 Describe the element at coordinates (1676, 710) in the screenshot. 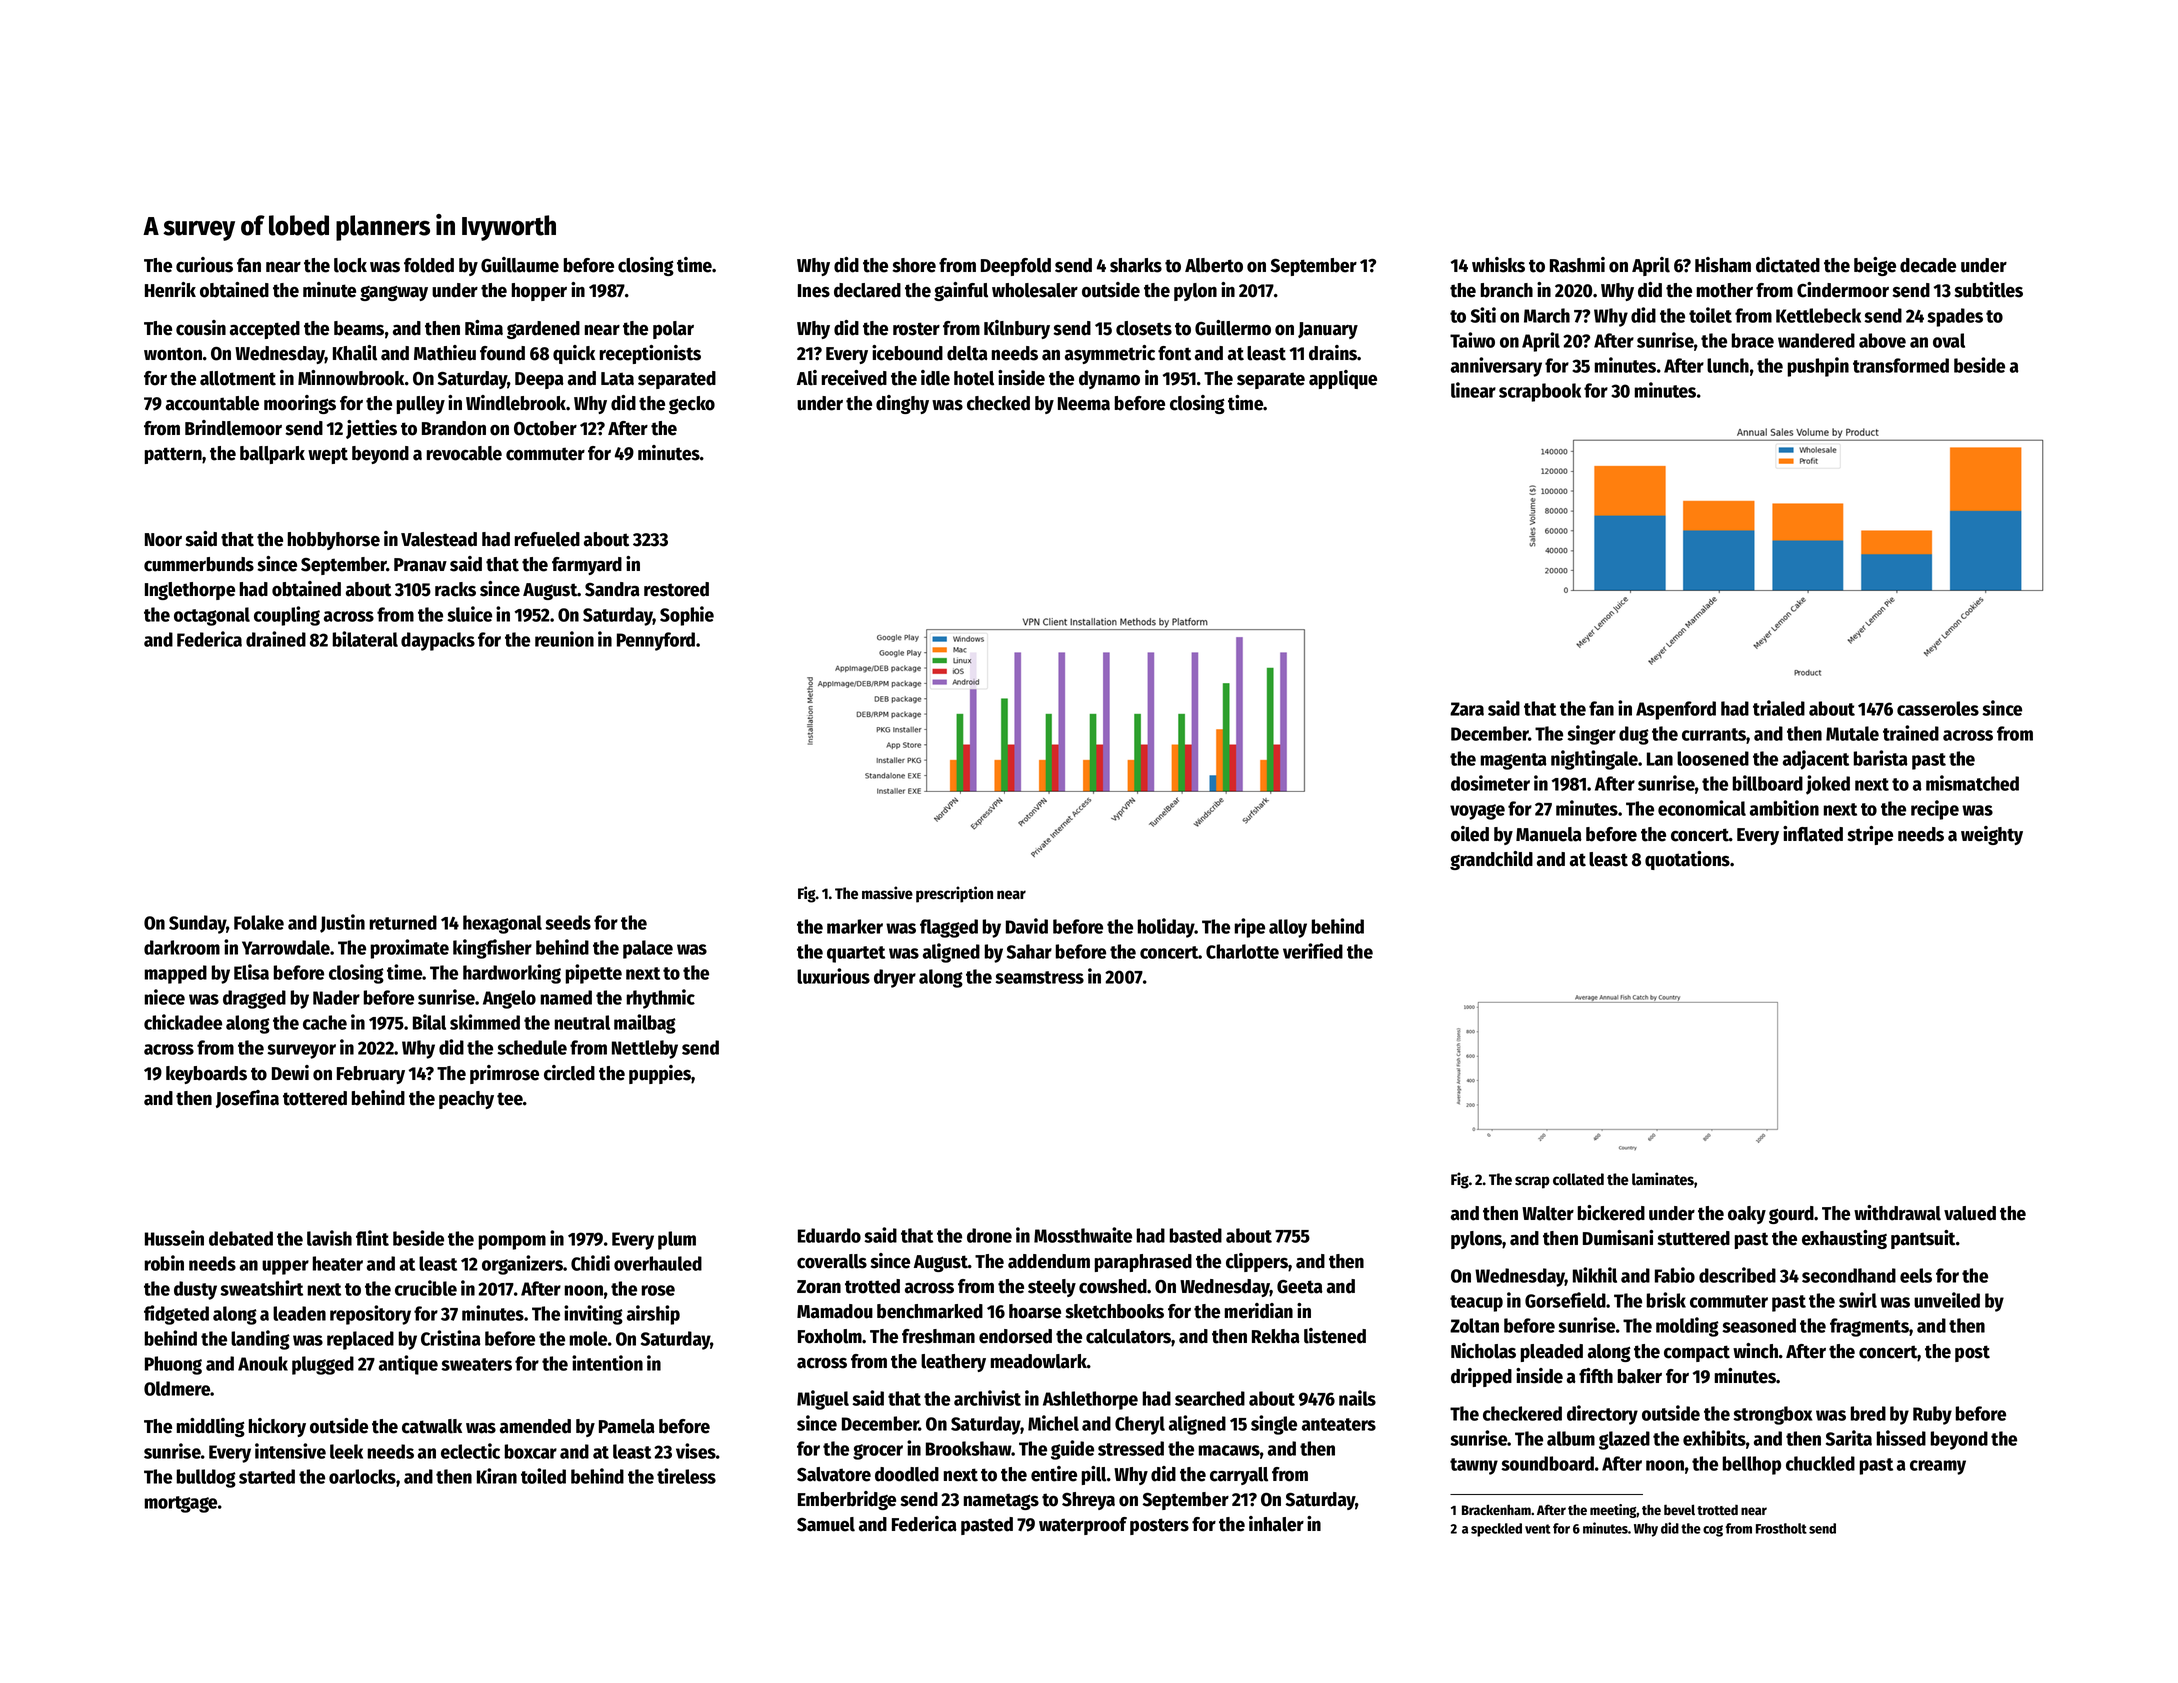

I see `Aspenford` at that location.
